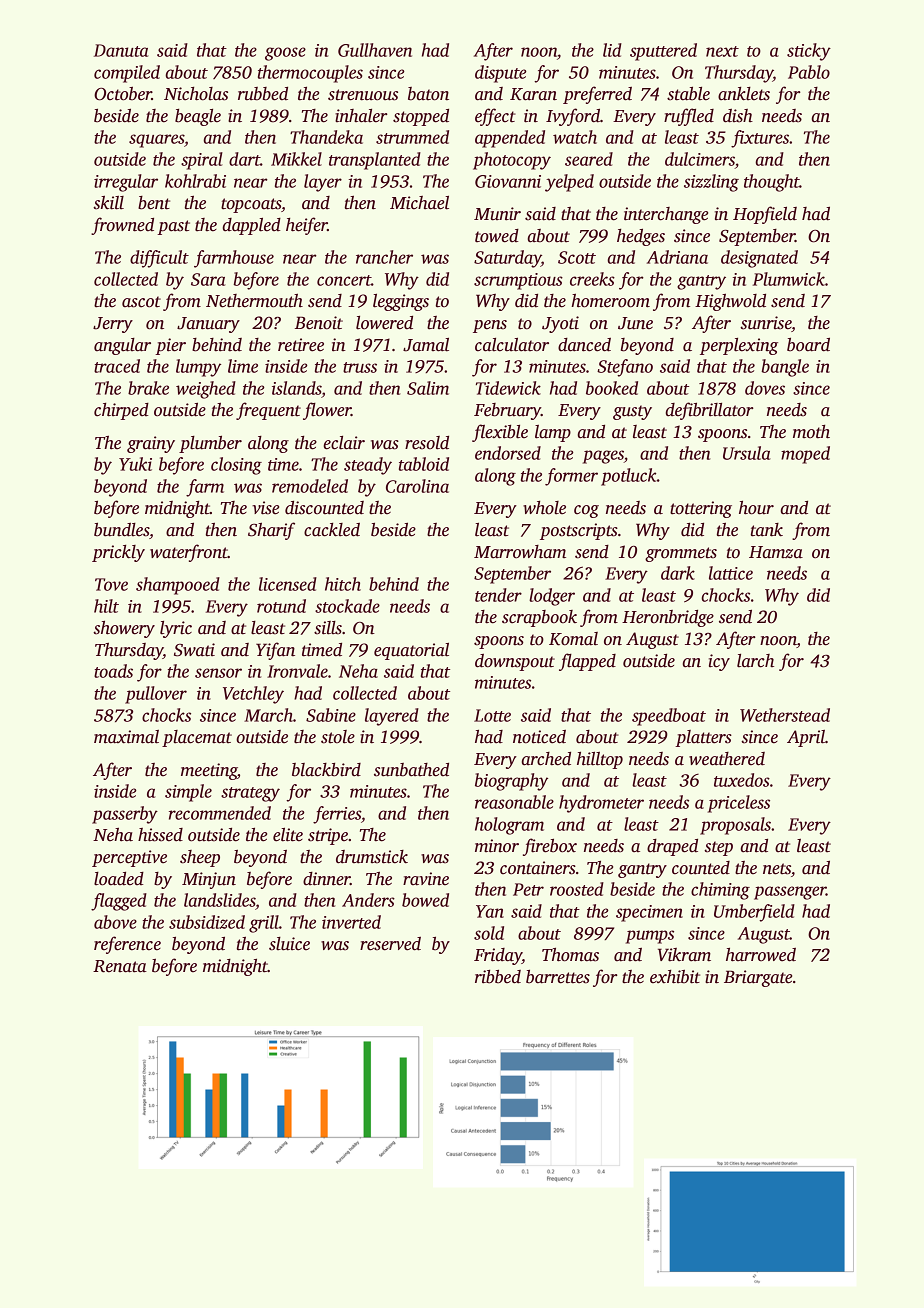 The width and height of the image is (924, 1308). I want to click on equatorial, so click(411, 651).
